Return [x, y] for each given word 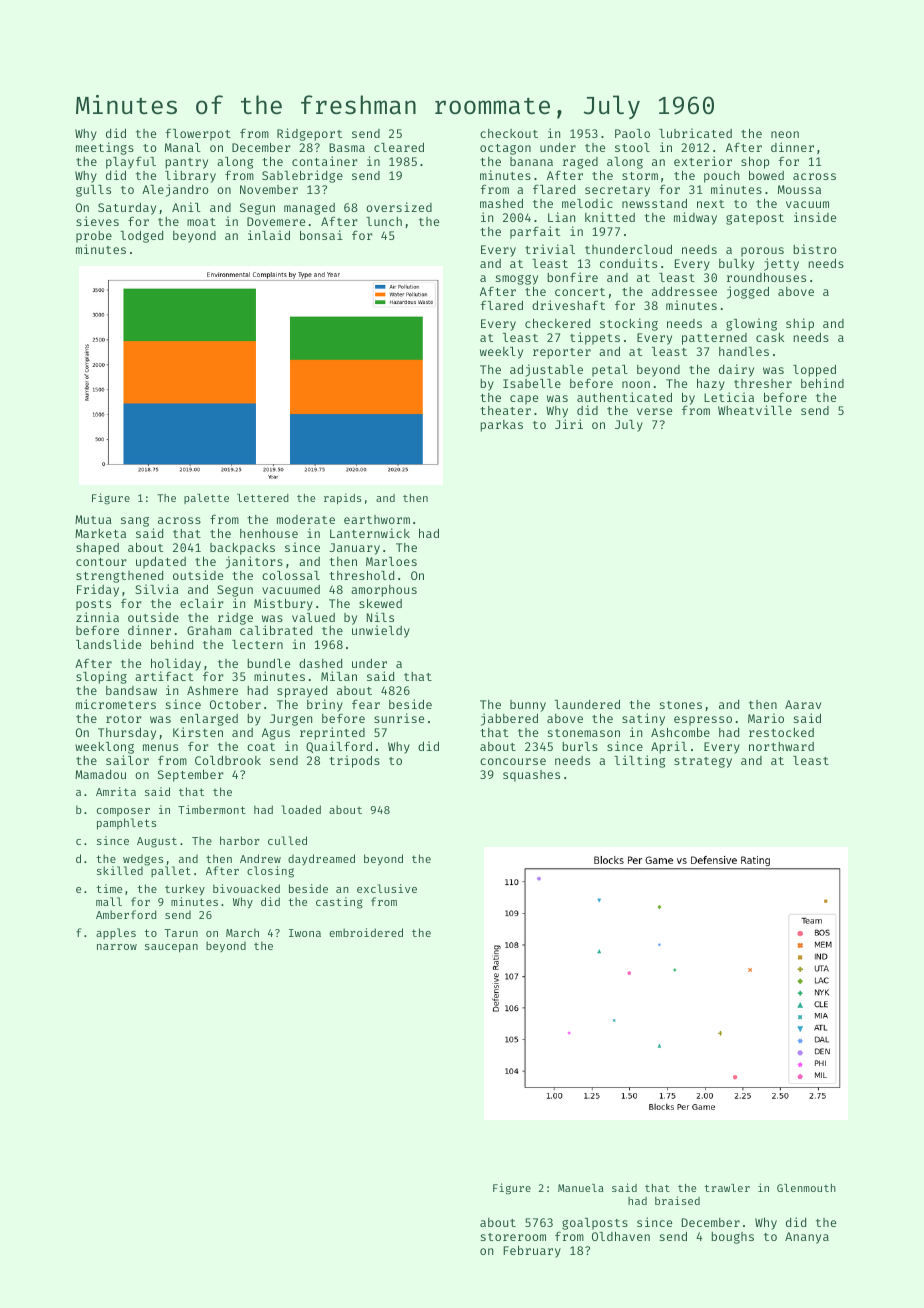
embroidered [366, 932]
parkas [501, 426]
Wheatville [755, 410]
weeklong [104, 748]
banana [531, 161]
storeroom [513, 1237]
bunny [528, 706]
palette [206, 499]
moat [201, 222]
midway [695, 218]
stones [681, 705]
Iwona [305, 933]
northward [781, 746]
